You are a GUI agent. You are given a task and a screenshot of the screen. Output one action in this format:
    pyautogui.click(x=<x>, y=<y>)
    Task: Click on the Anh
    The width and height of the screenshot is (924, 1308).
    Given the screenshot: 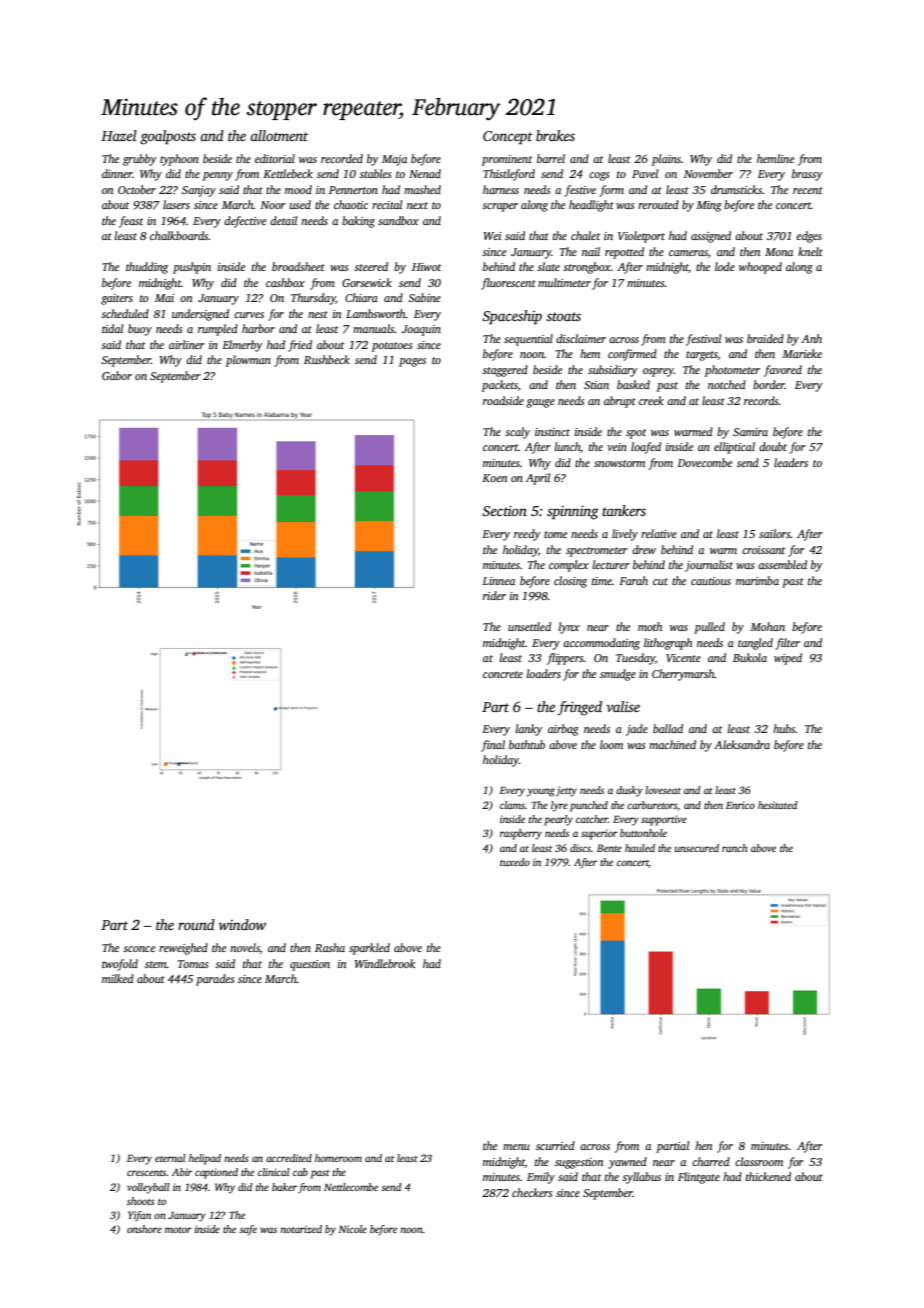 What is the action you would take?
    pyautogui.click(x=811, y=338)
